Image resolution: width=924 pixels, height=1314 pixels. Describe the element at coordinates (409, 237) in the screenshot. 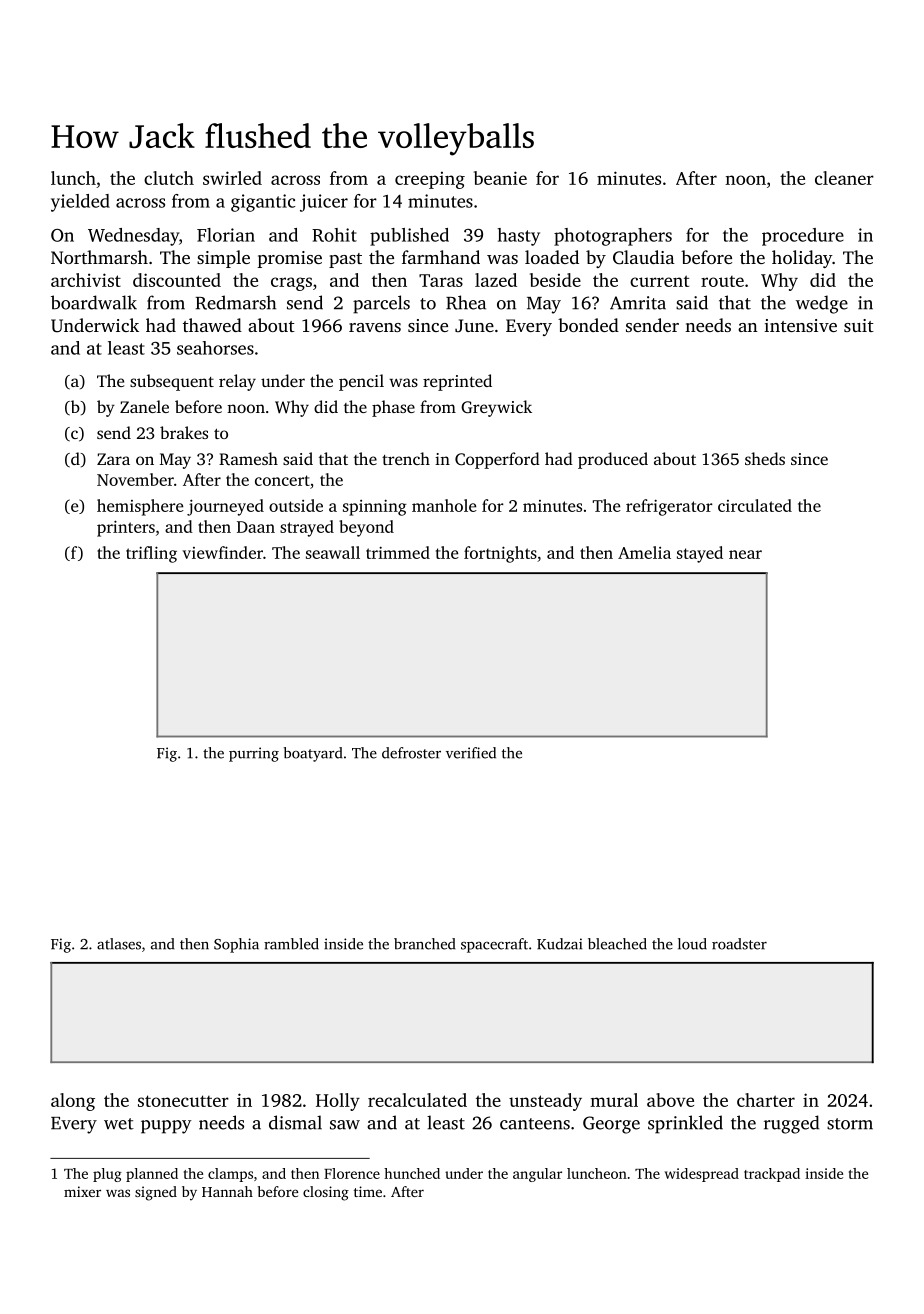

I see `published` at that location.
